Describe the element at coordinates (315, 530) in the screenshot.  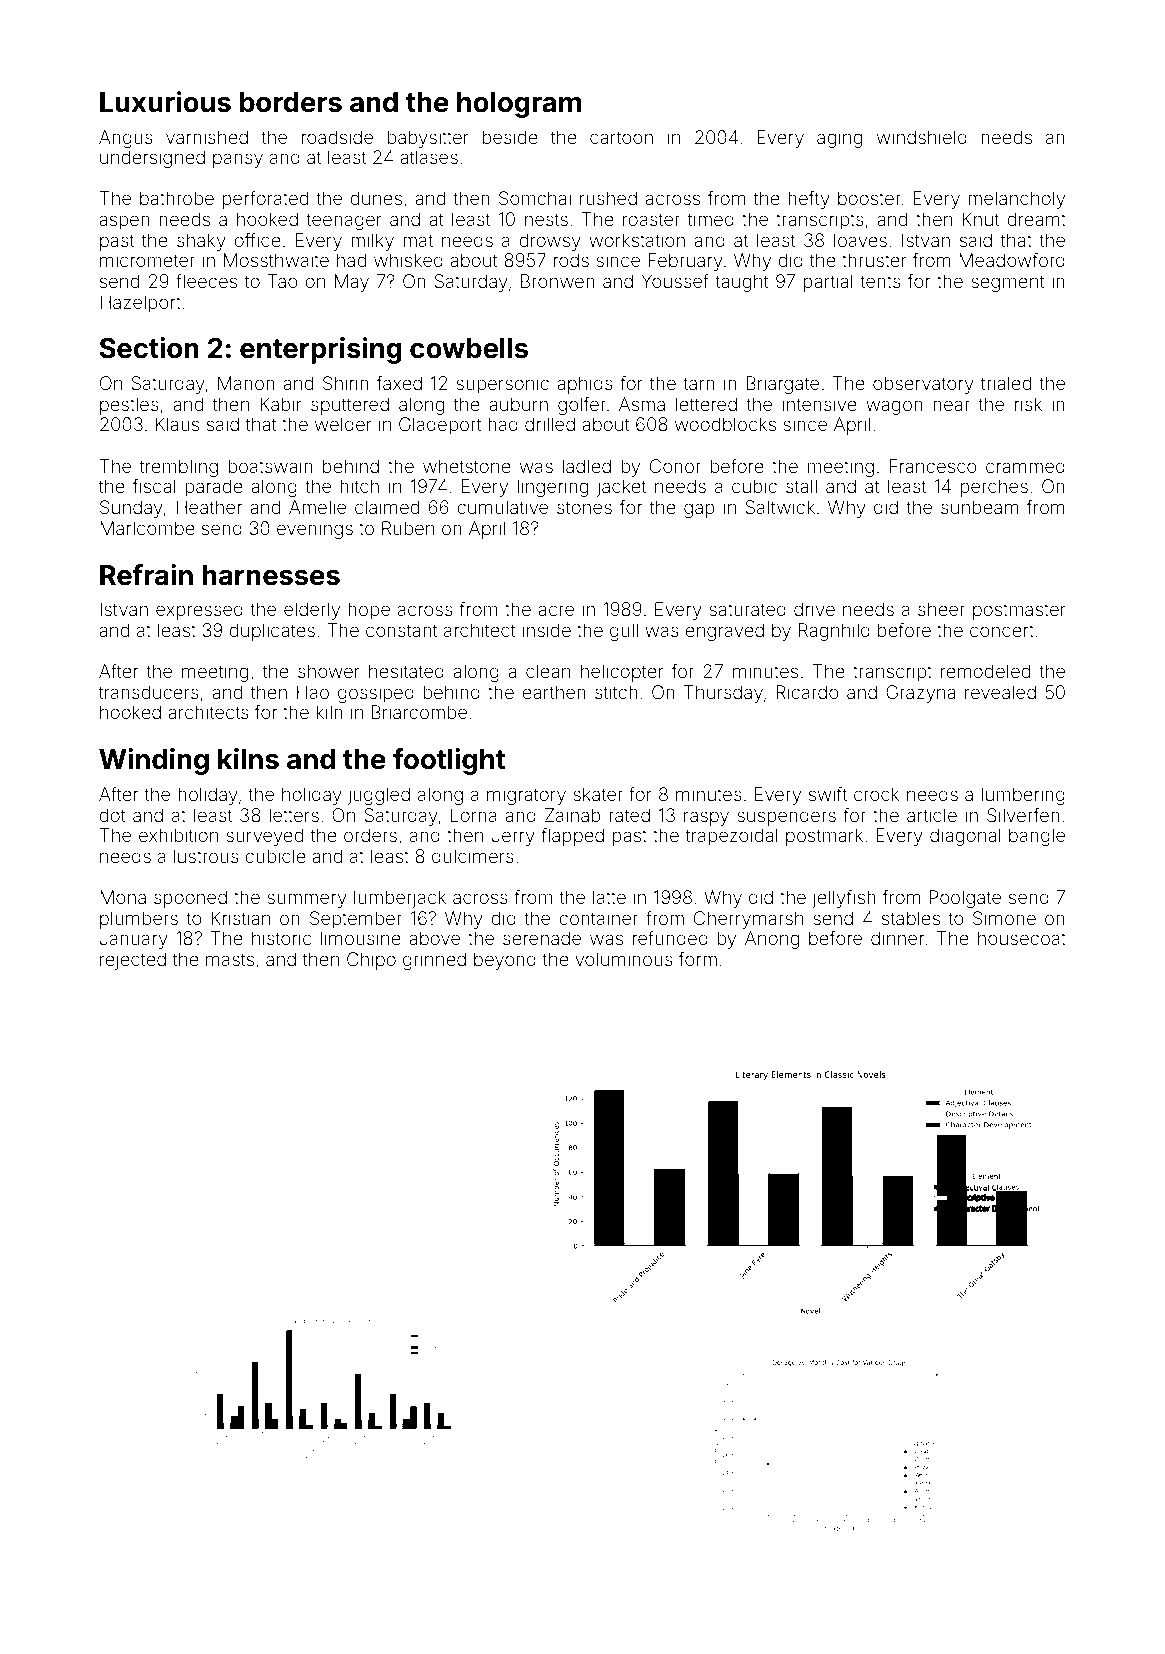
I see `evenings` at that location.
